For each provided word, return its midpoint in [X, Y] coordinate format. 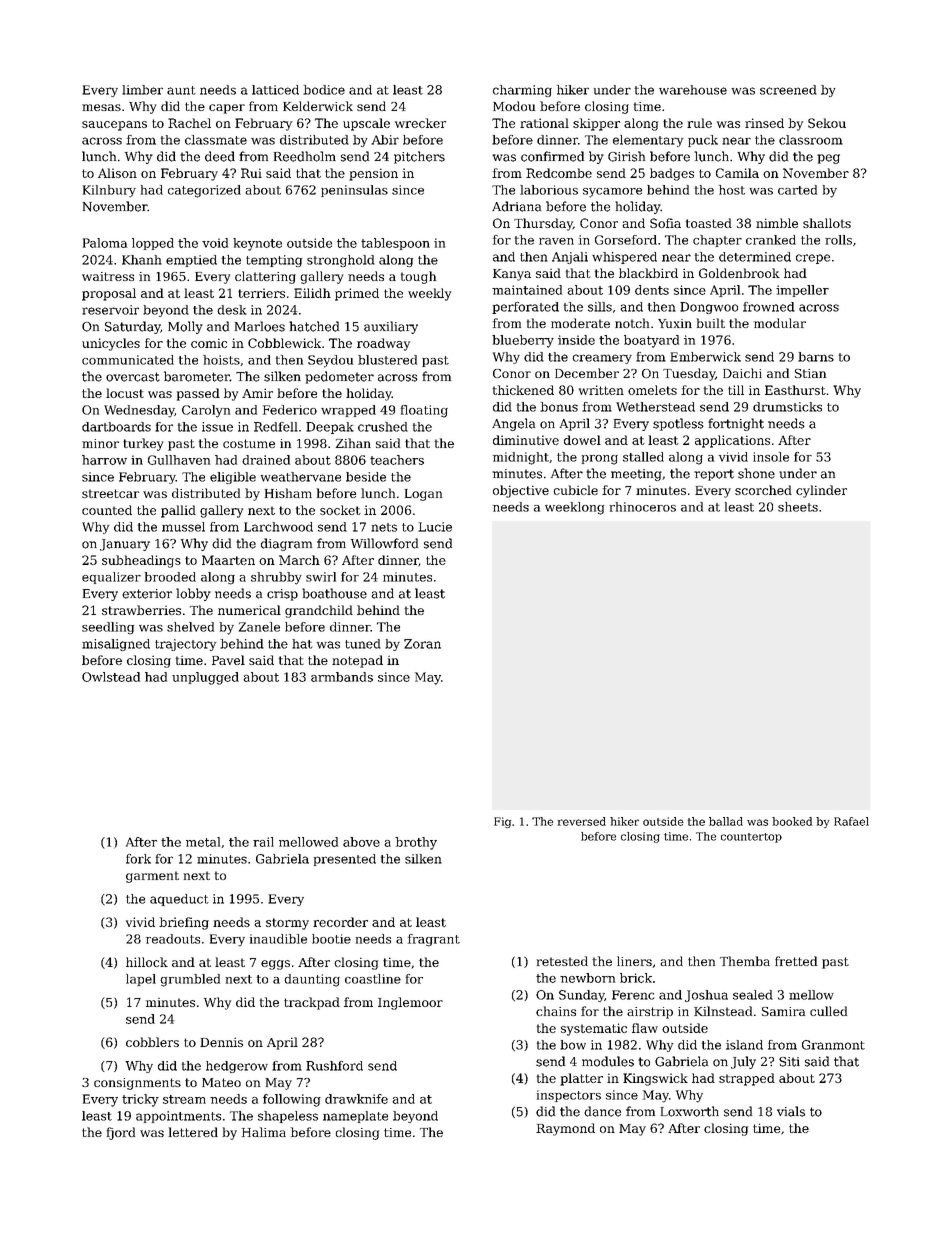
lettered [193, 1132]
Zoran [422, 644]
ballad [726, 821]
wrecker [420, 123]
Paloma [105, 243]
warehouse [693, 90]
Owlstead [111, 677]
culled [828, 1011]
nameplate [355, 1117]
